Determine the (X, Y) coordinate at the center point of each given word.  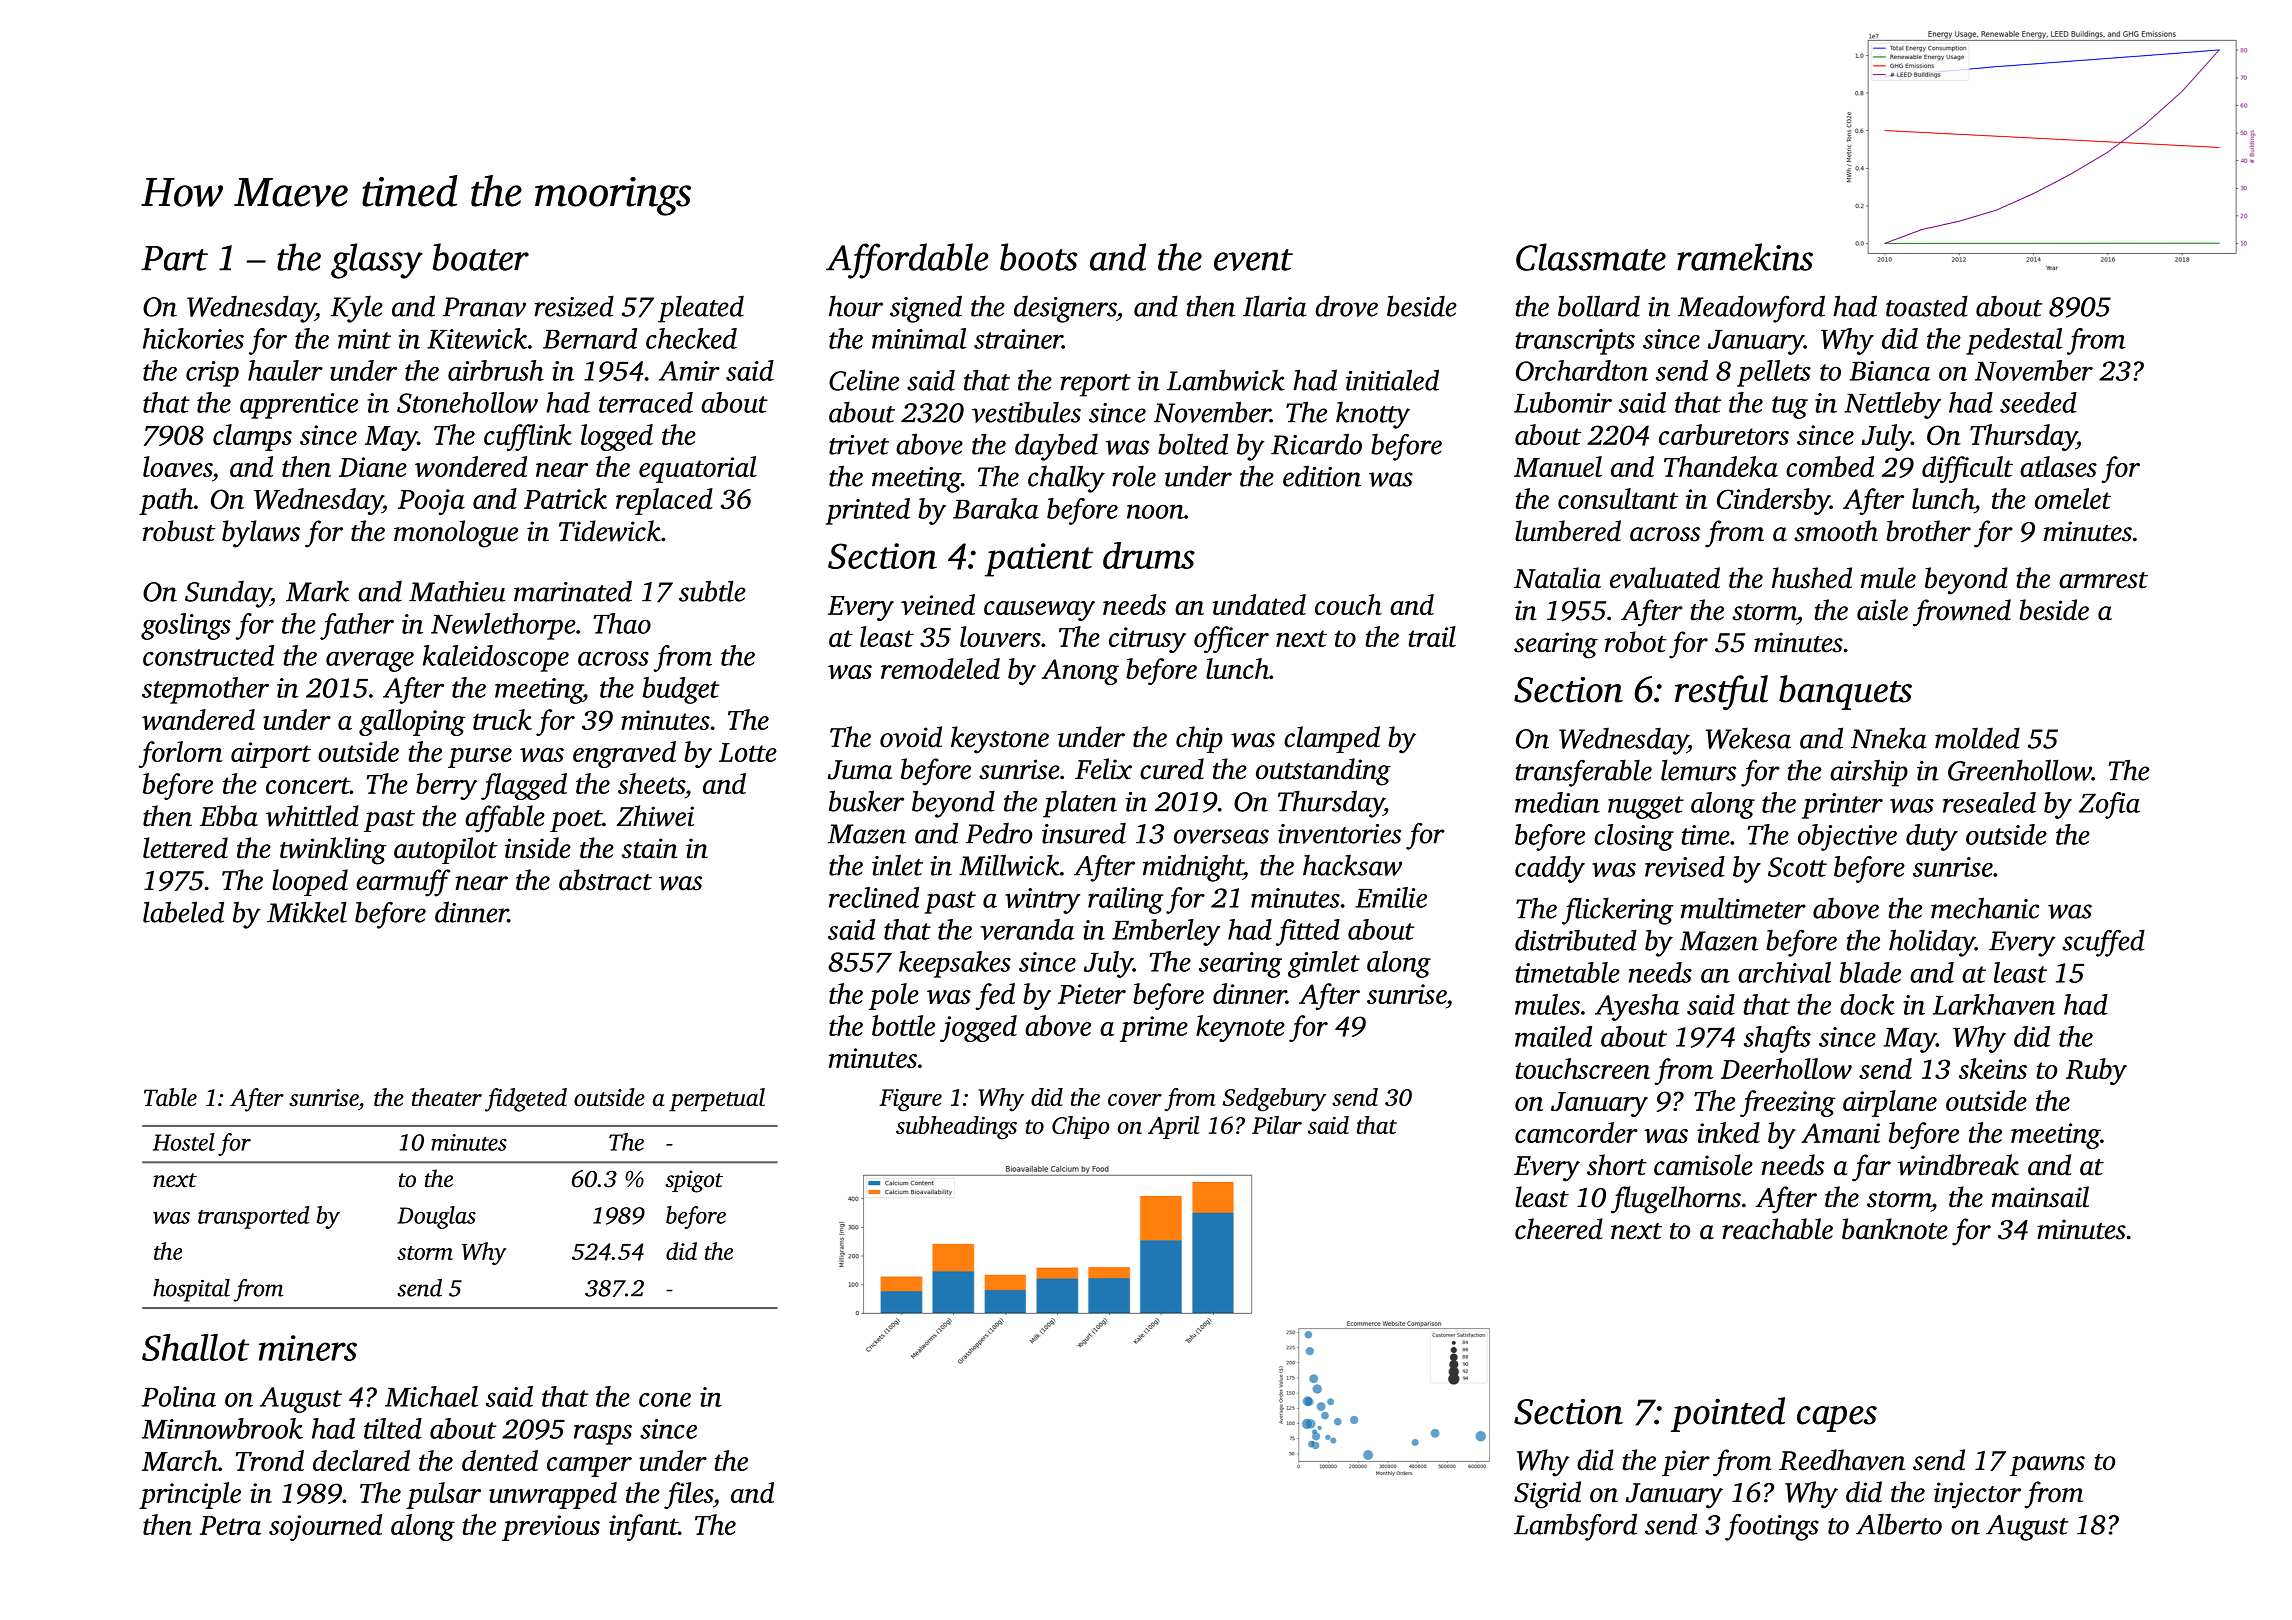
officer (1231, 639)
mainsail (2040, 1197)
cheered (1559, 1229)
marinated (573, 591)
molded (1977, 738)
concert (308, 785)
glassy (377, 261)
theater (447, 1097)
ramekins (1745, 257)
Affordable (907, 261)
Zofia (2109, 805)
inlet (897, 865)
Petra (230, 1525)
